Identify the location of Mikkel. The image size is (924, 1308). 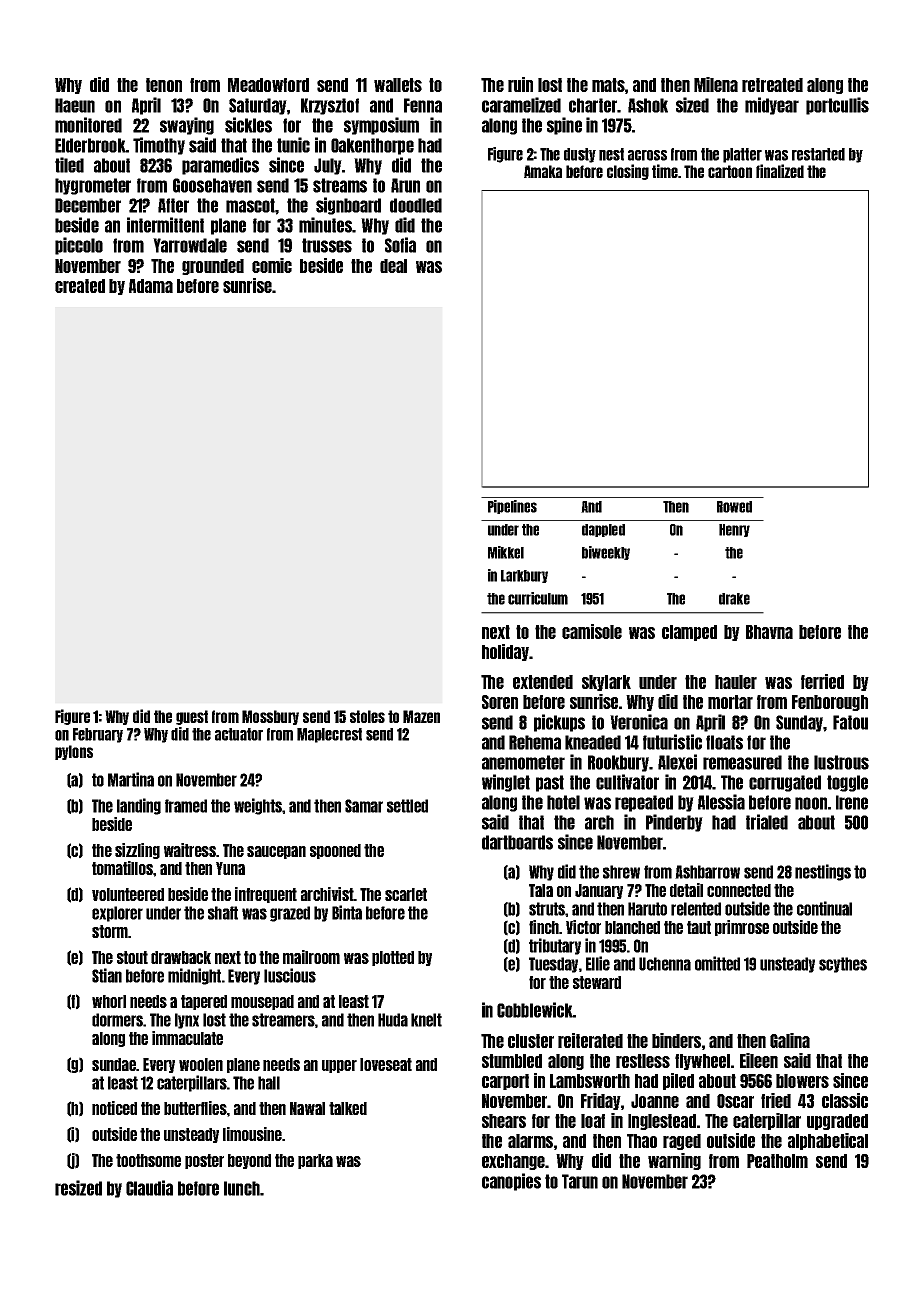
(506, 552).
